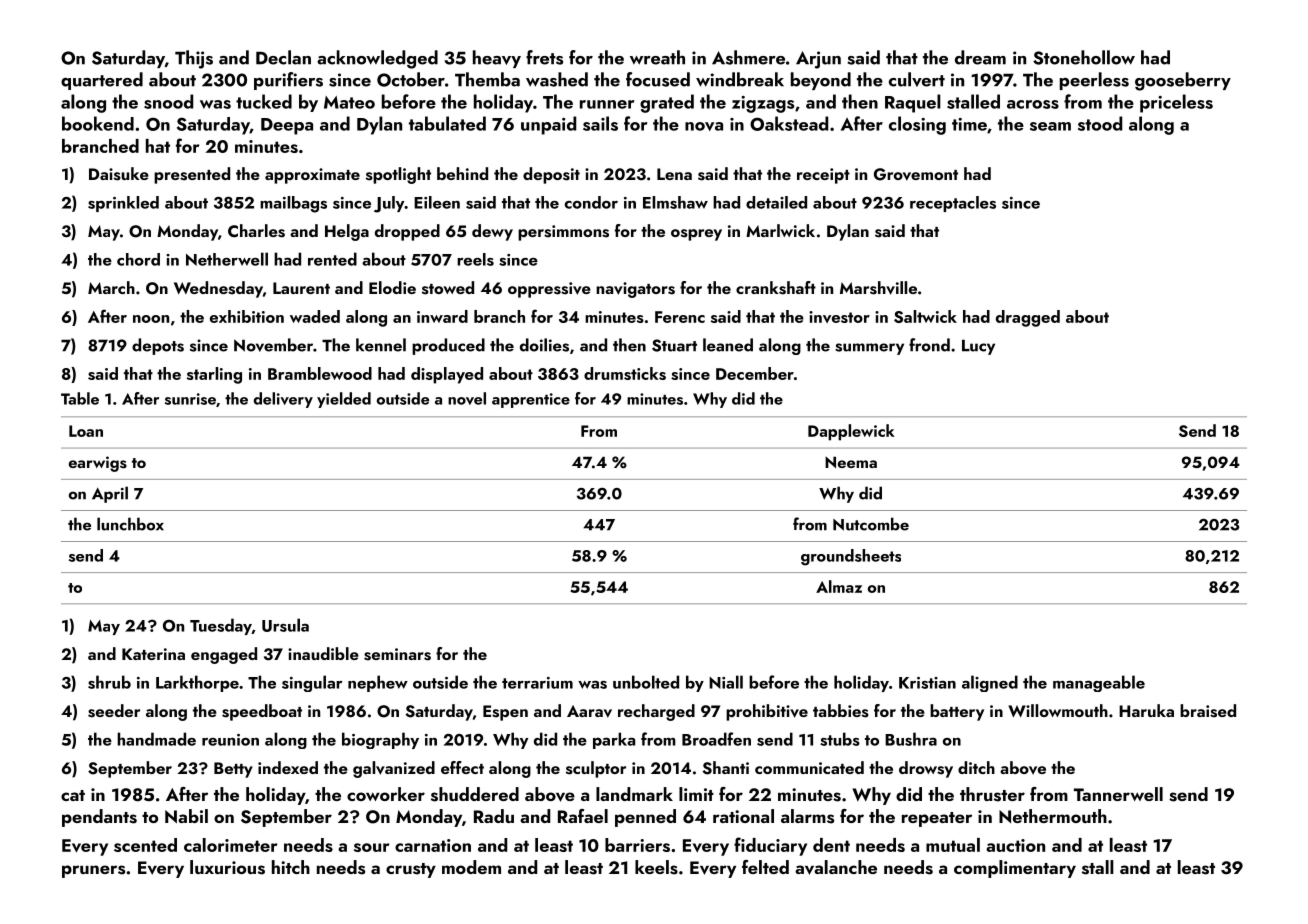 This document has width=1308, height=924. I want to click on wreath, so click(657, 57).
